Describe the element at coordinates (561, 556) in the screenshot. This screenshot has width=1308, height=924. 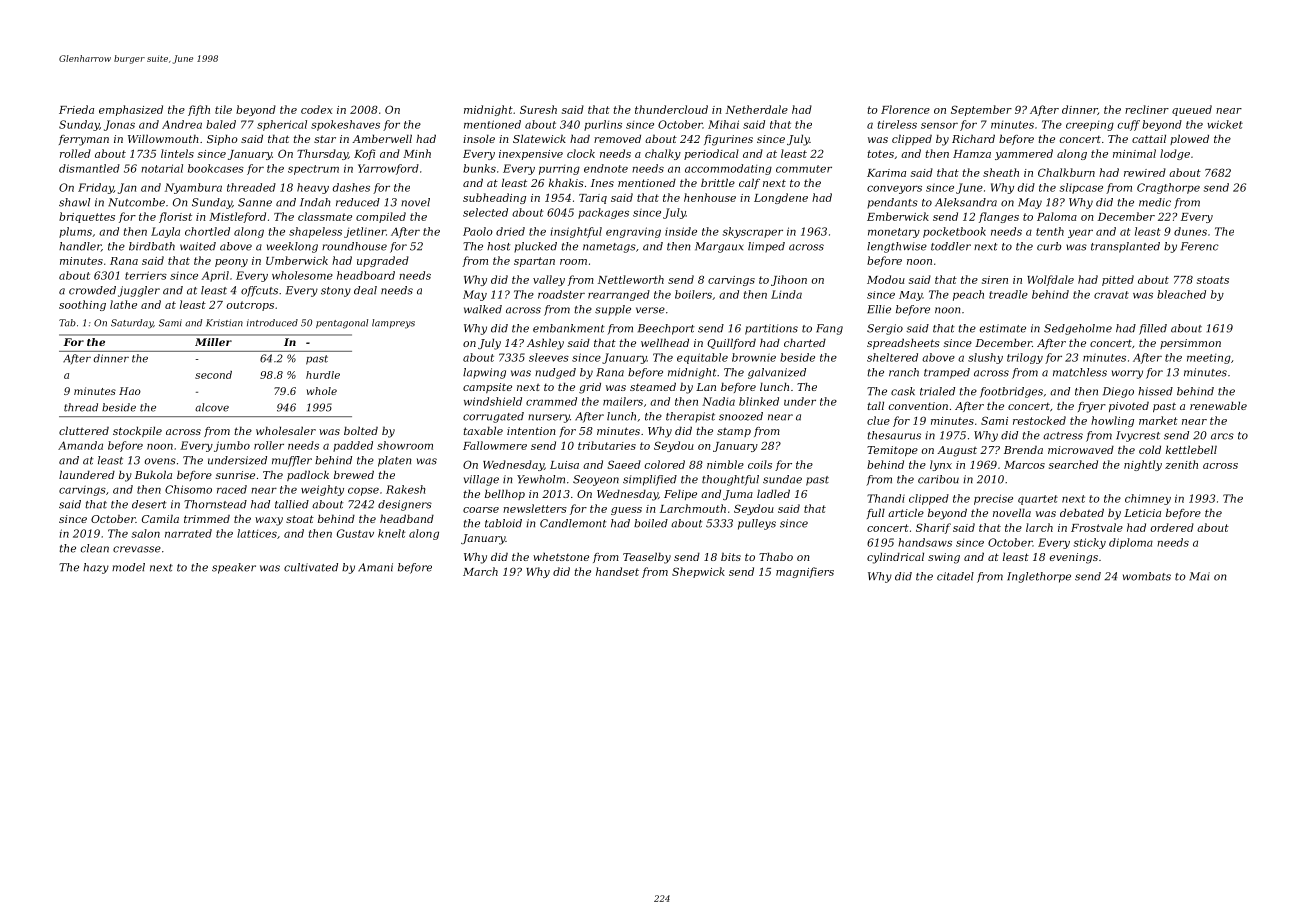
I see `whetstone` at that location.
